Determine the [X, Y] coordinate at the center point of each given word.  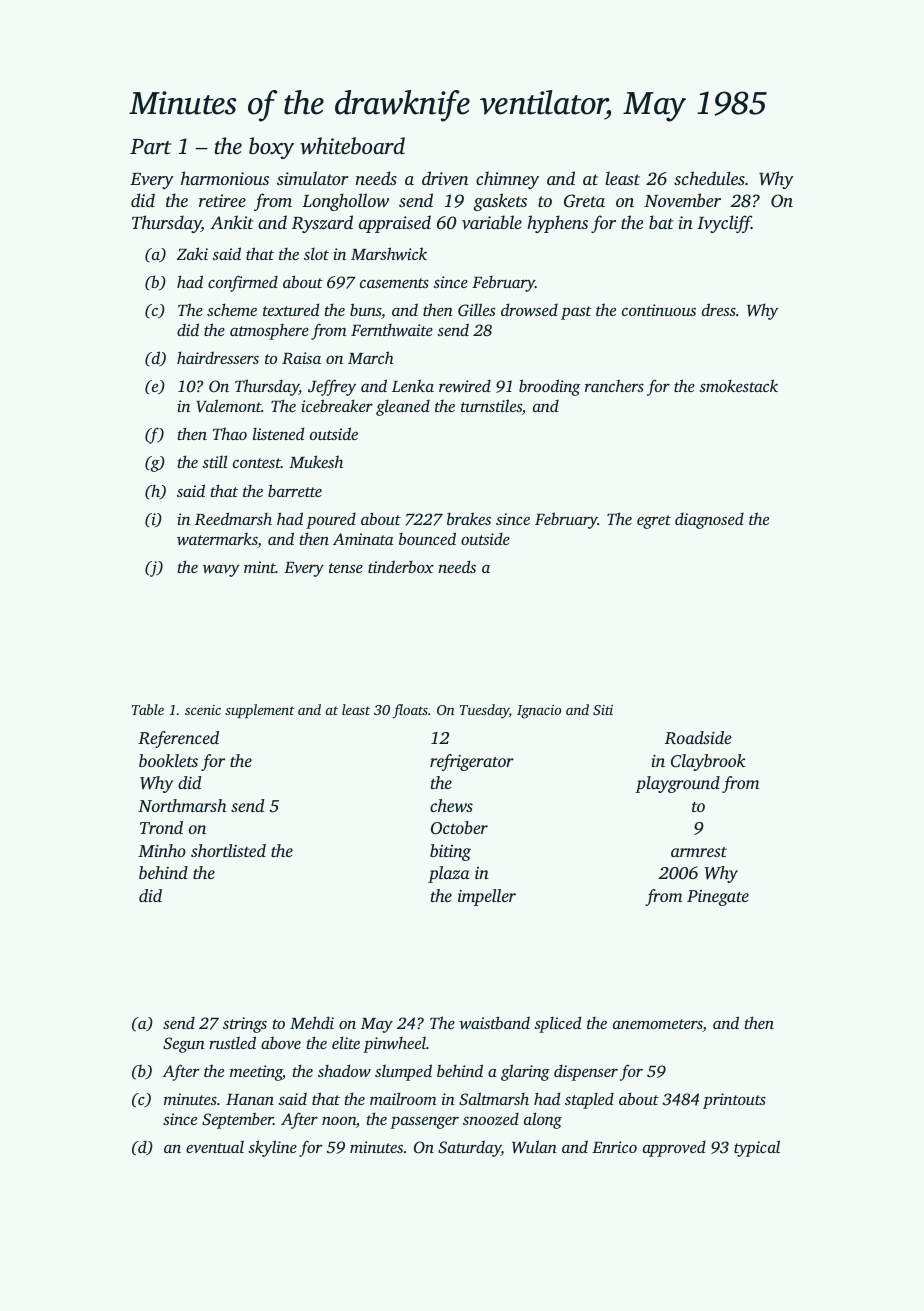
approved [674, 1149]
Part [150, 147]
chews [451, 805]
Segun [184, 1045]
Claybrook [708, 762]
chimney [507, 180]
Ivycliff [724, 224]
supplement [260, 711]
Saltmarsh [494, 1099]
